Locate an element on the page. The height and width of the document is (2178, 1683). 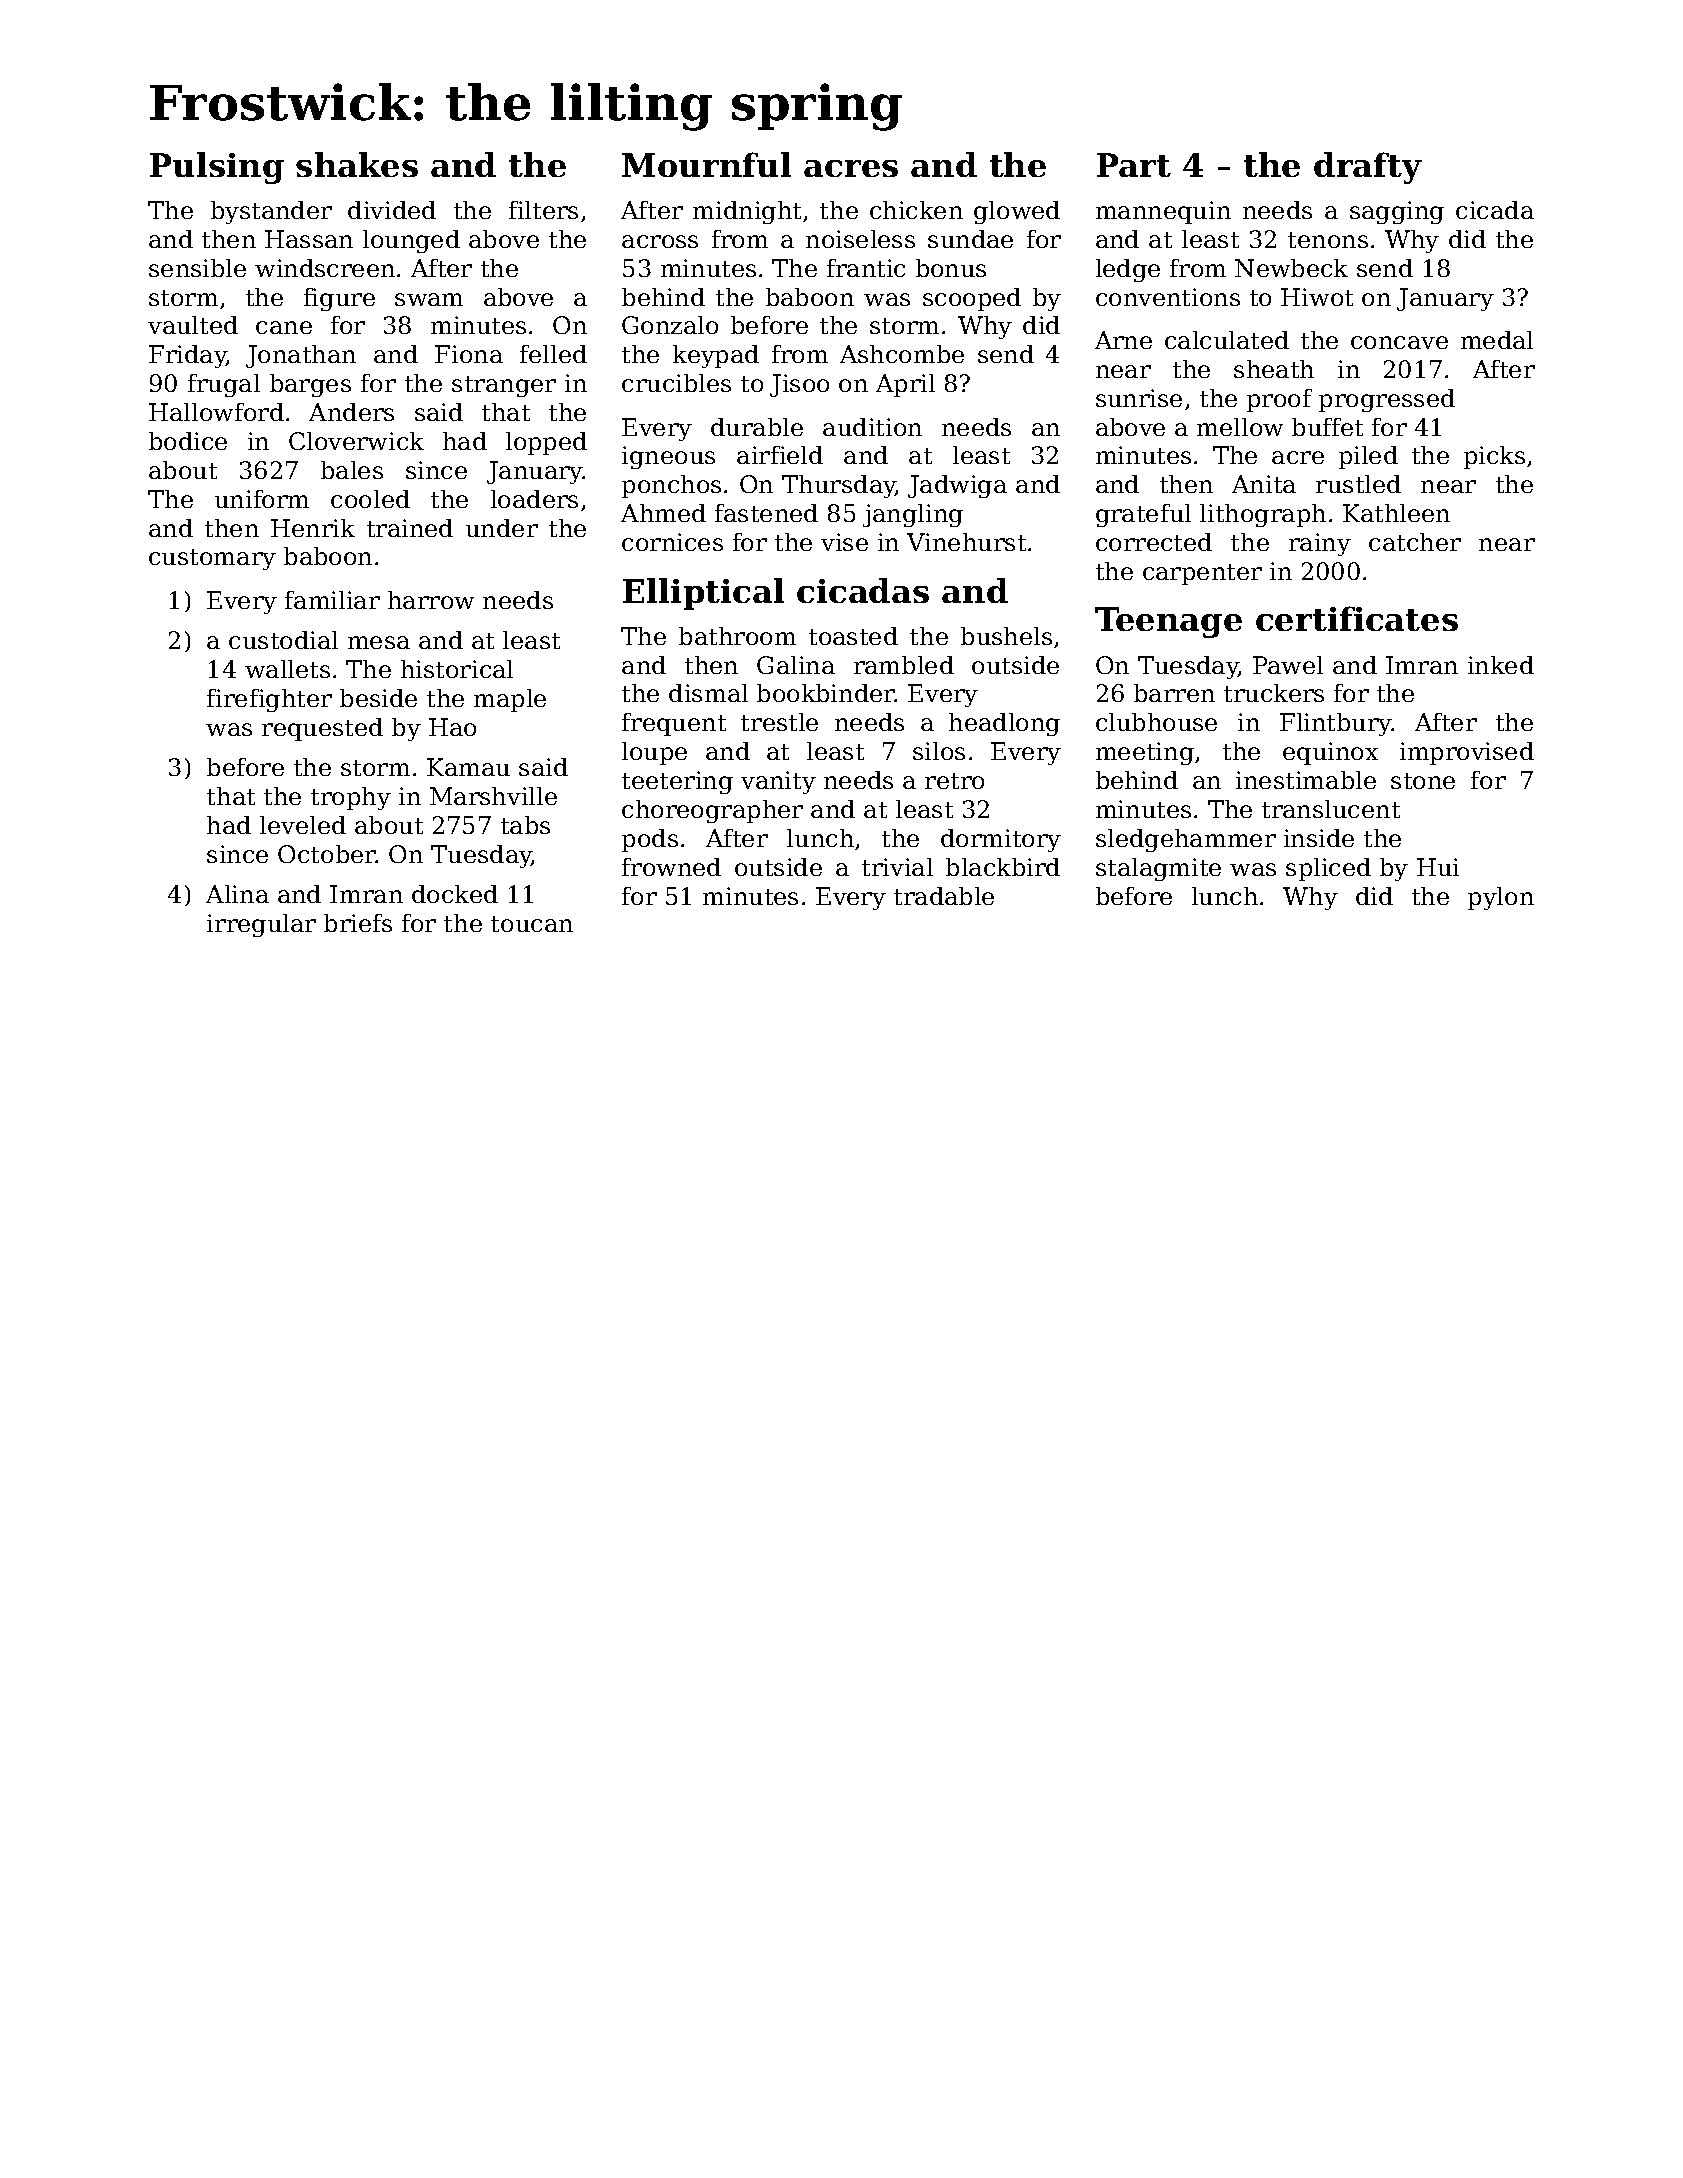
Ahmed is located at coordinates (663, 513).
